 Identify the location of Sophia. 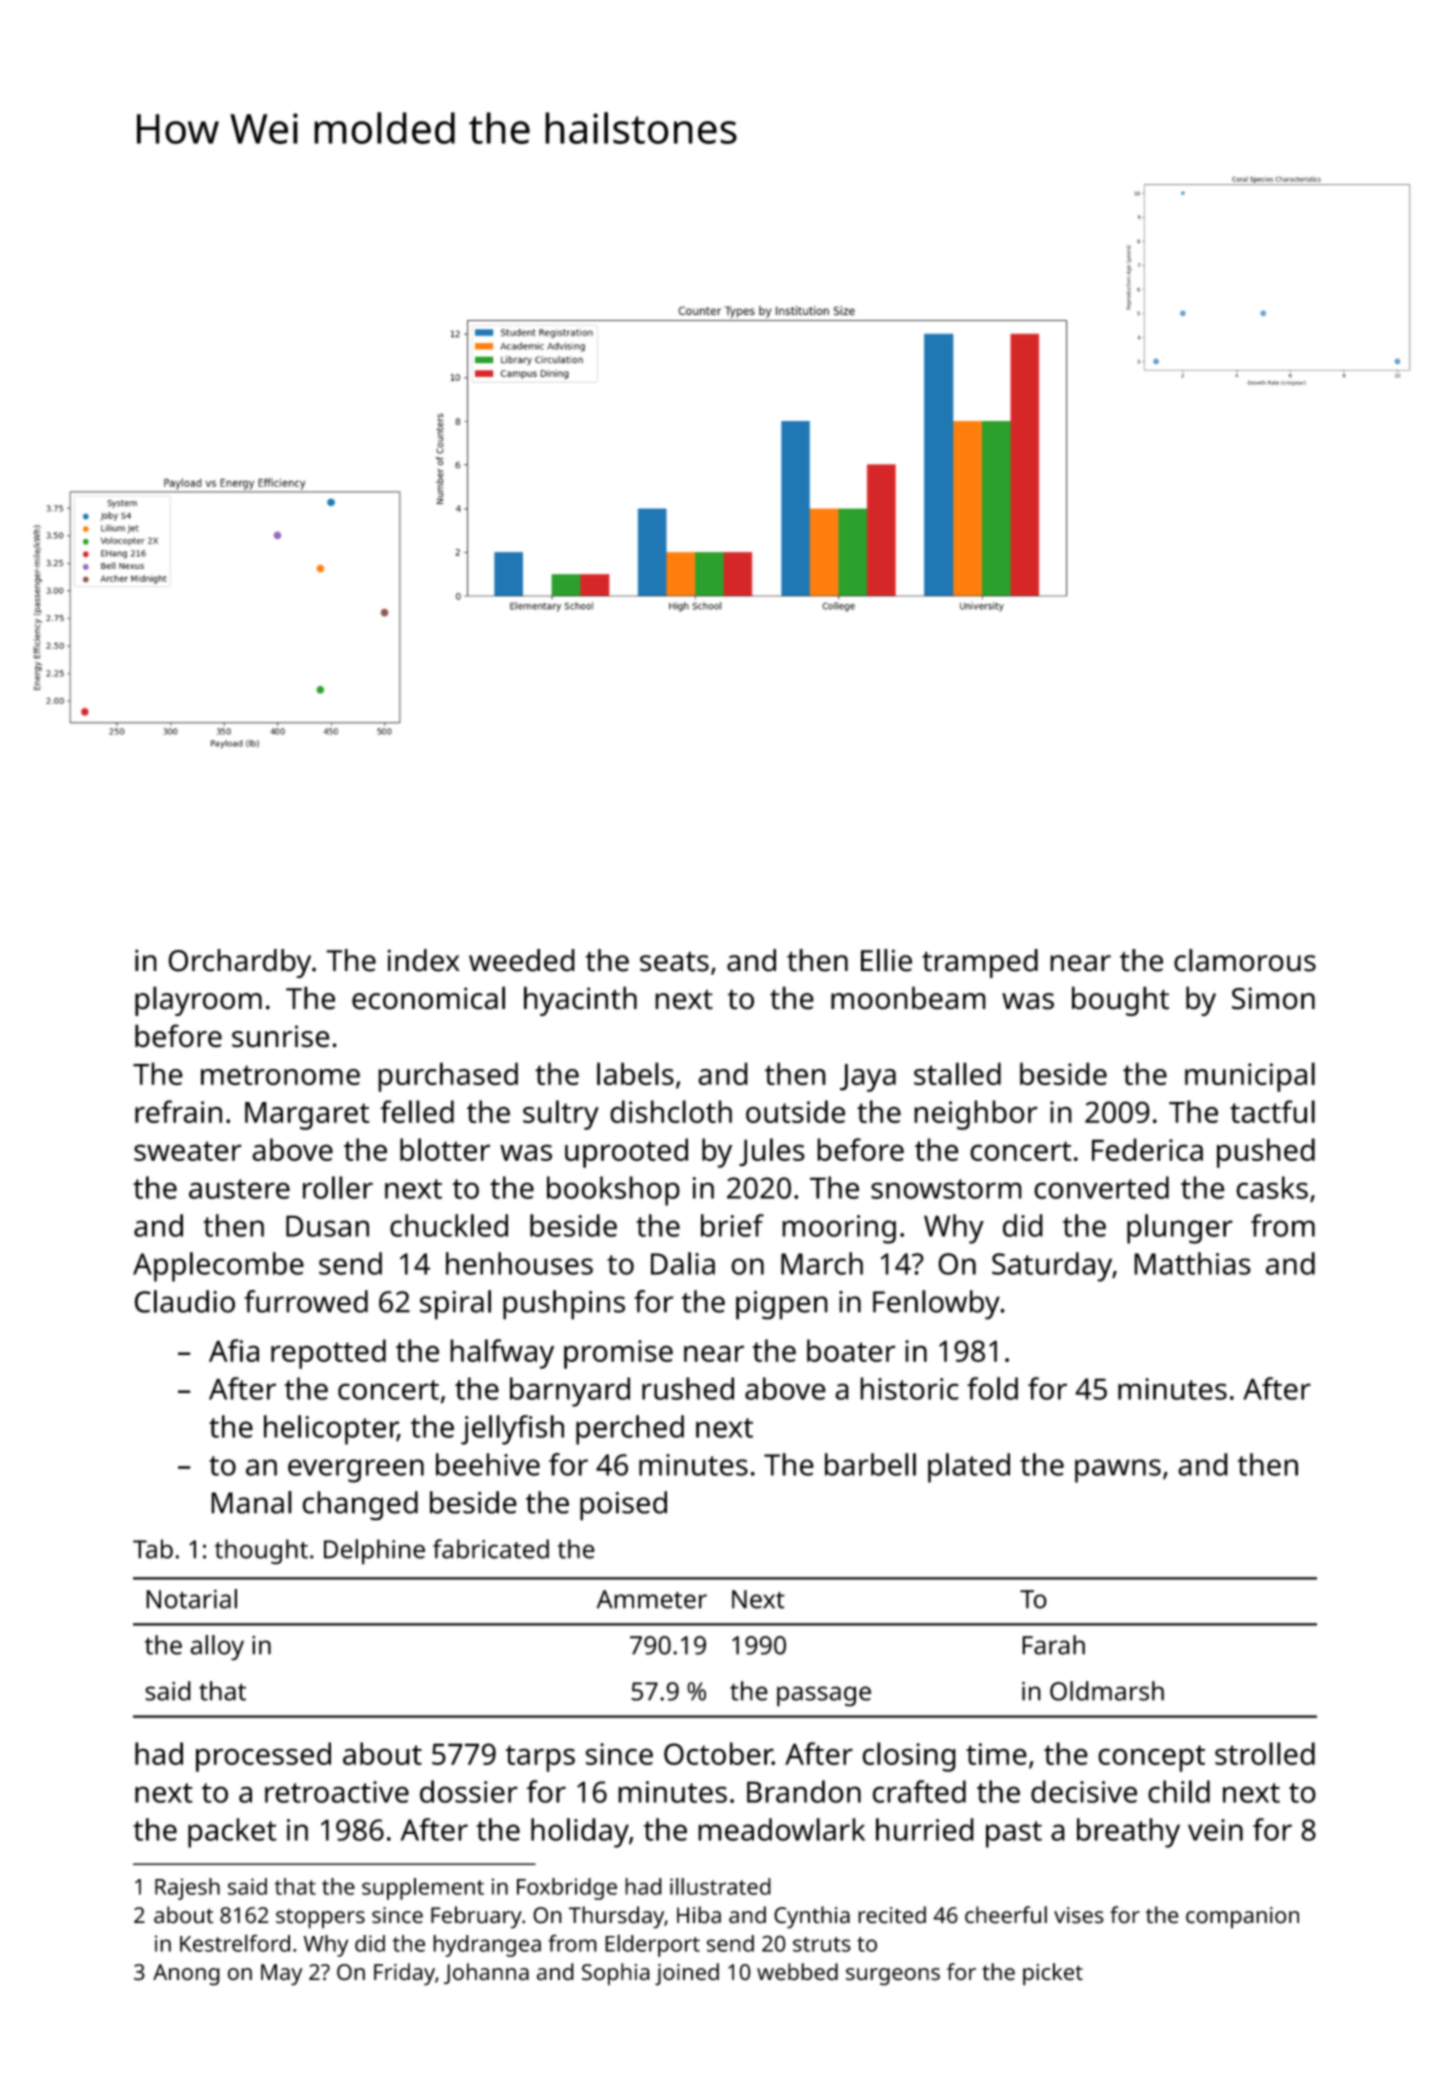
(616, 1974).
